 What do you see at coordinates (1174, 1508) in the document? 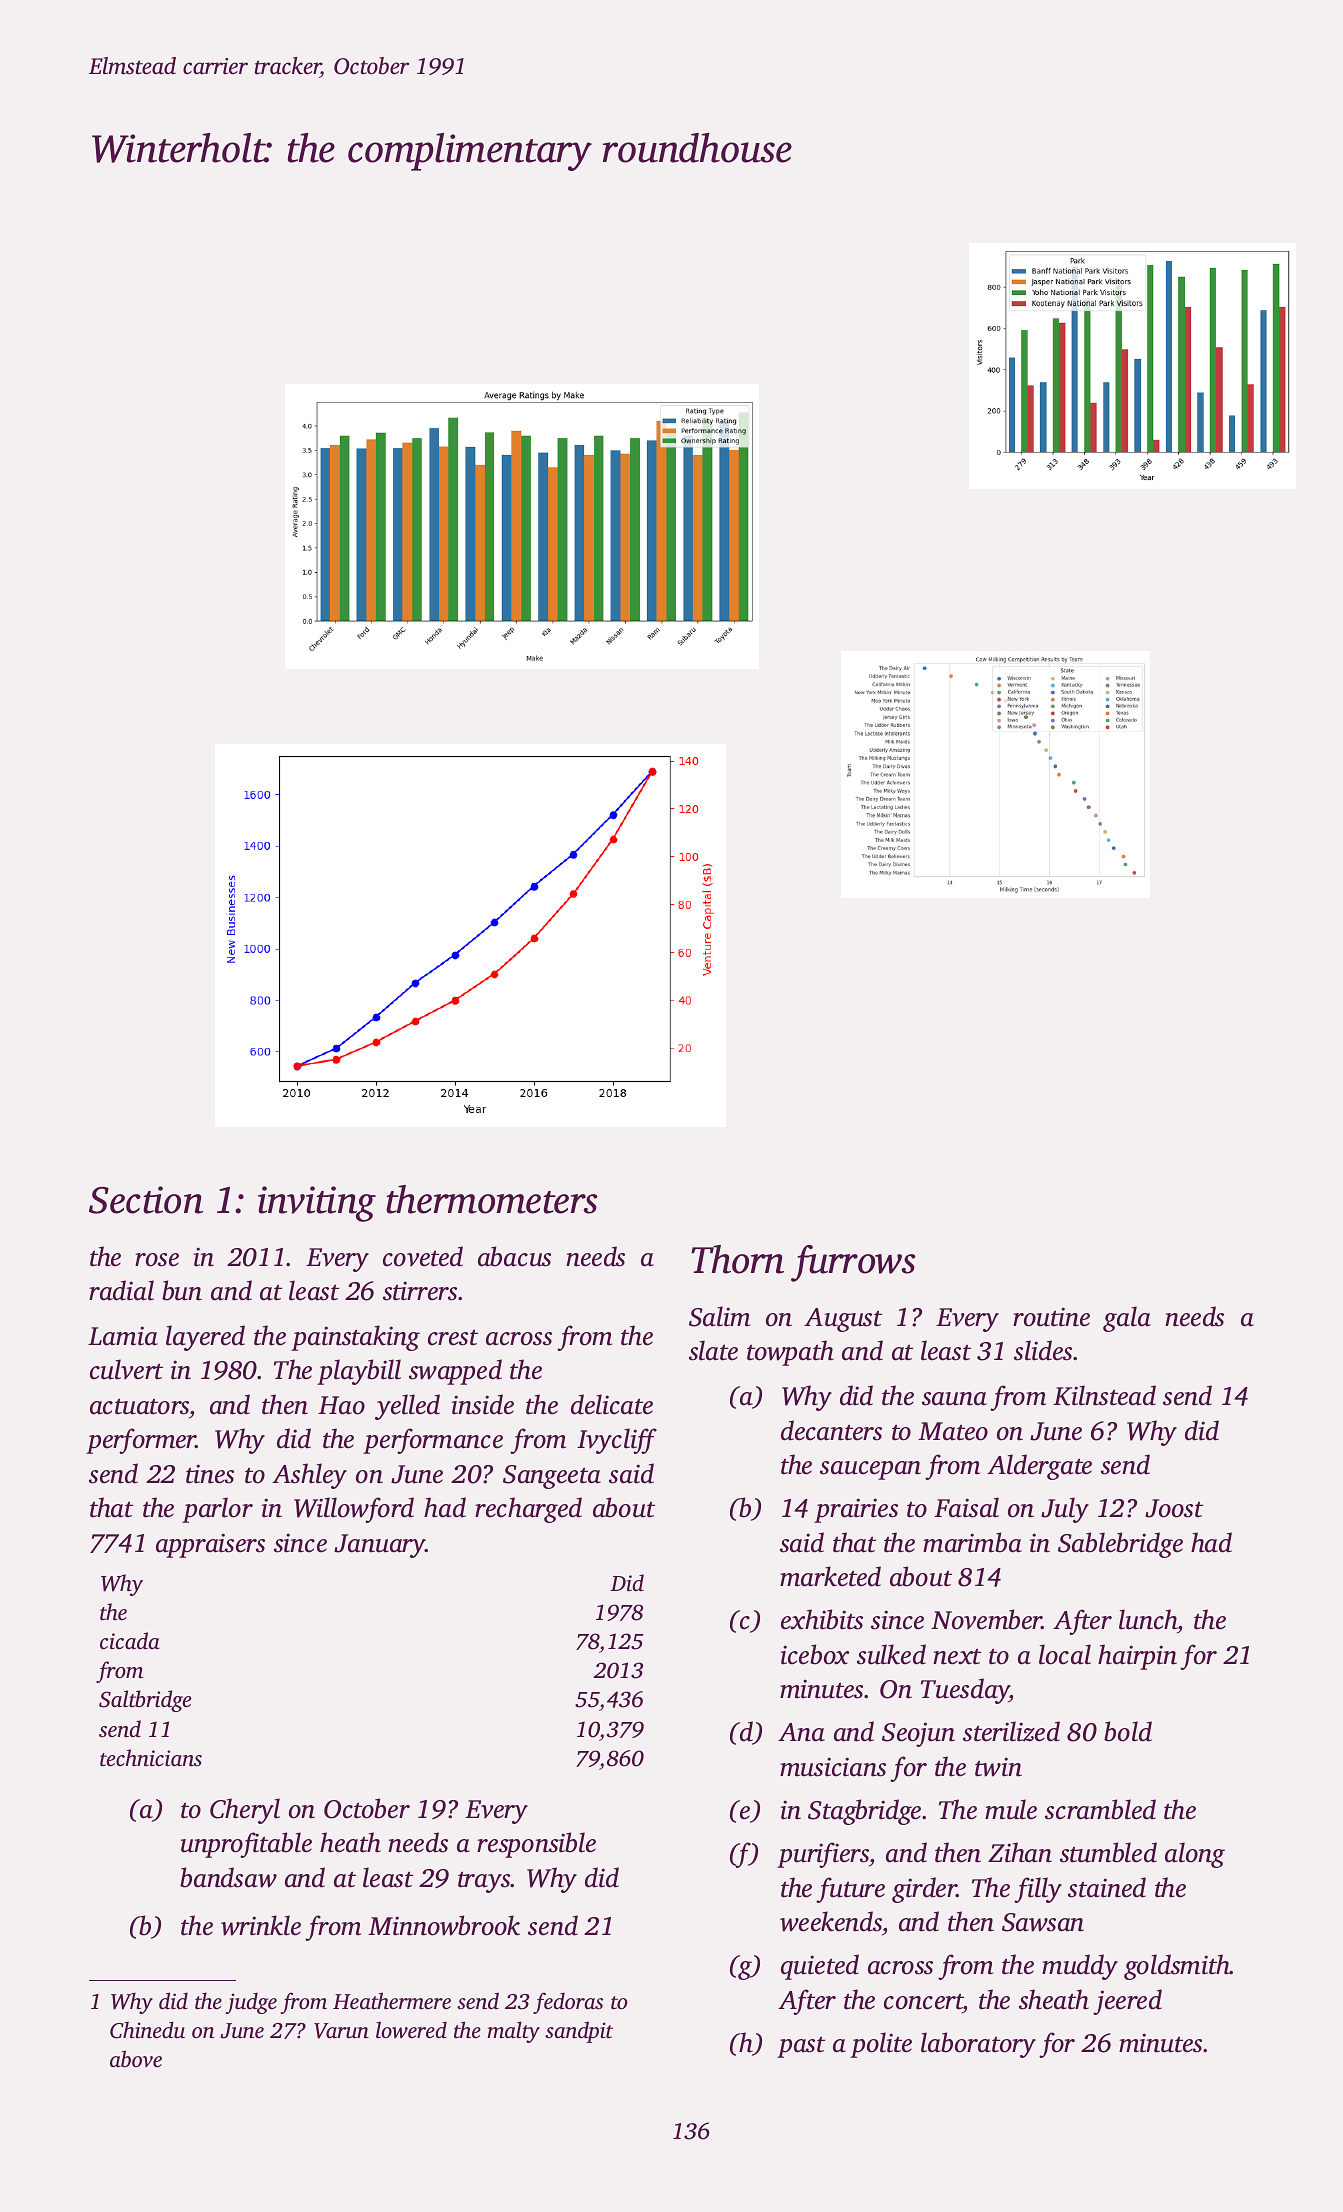
I see `Joost` at bounding box center [1174, 1508].
